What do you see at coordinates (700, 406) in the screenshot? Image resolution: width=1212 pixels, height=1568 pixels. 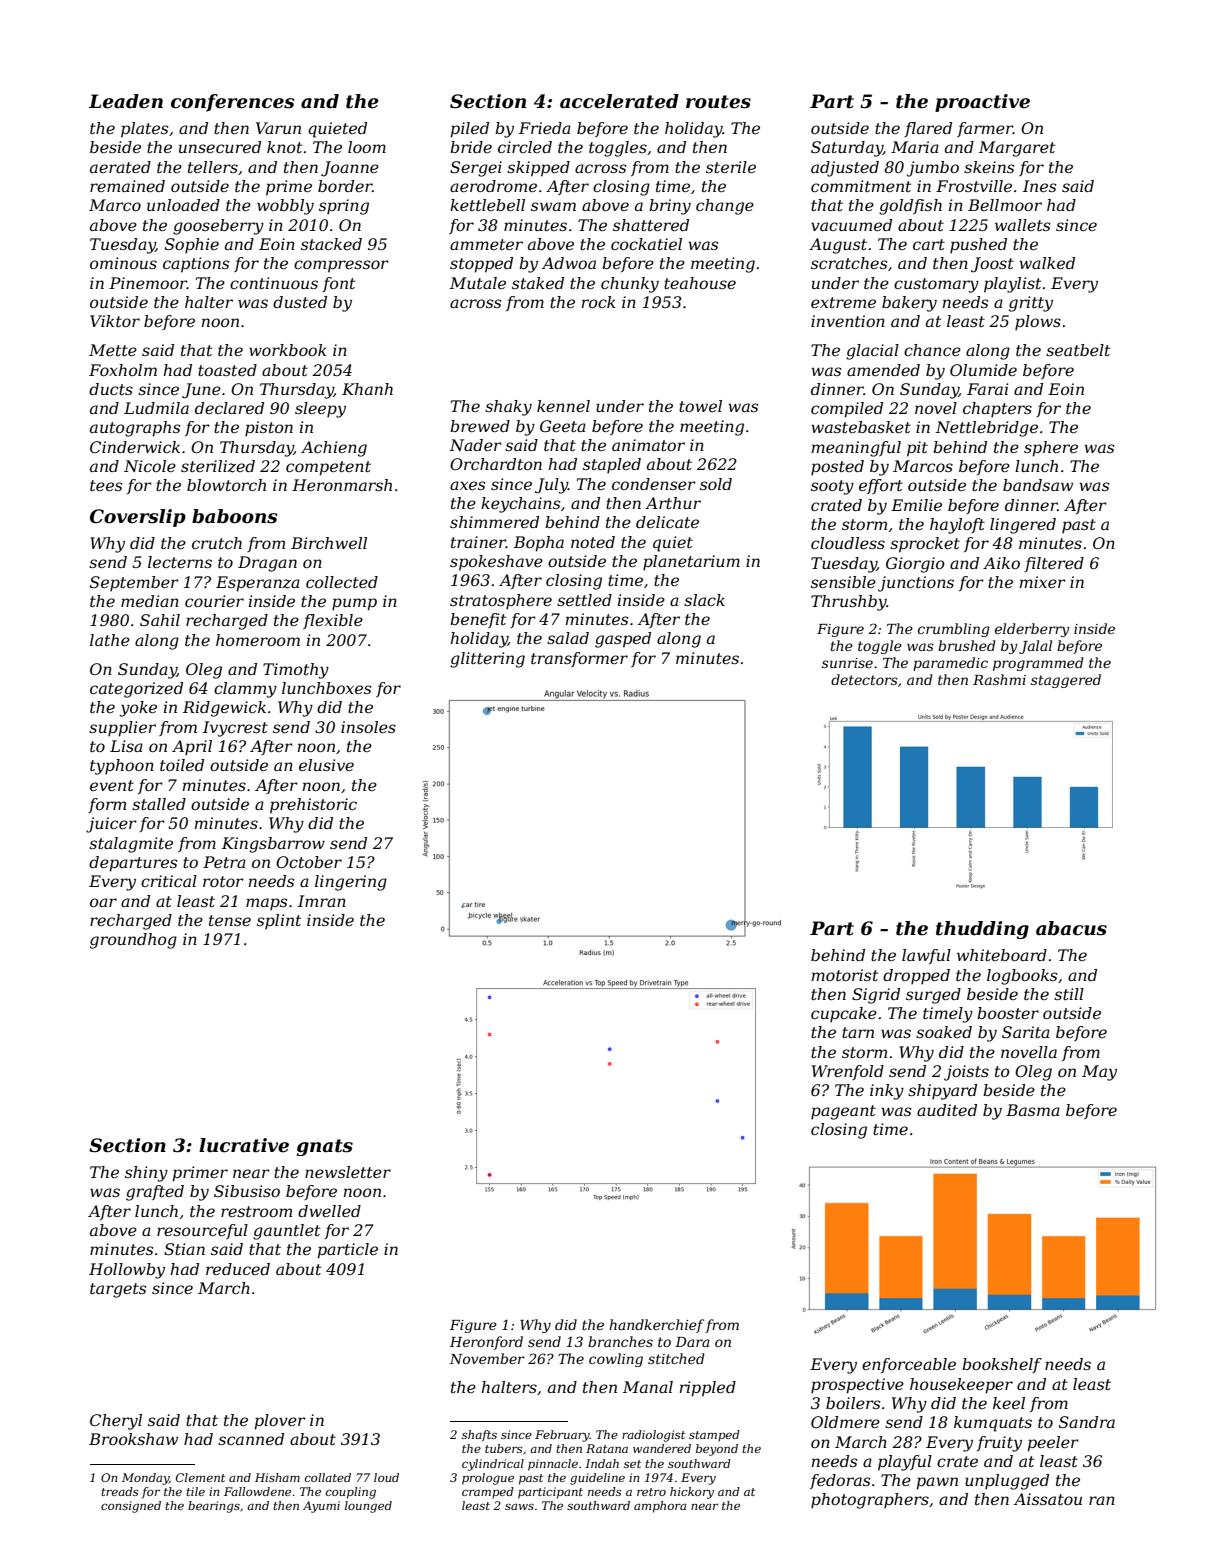 I see `towel` at bounding box center [700, 406].
